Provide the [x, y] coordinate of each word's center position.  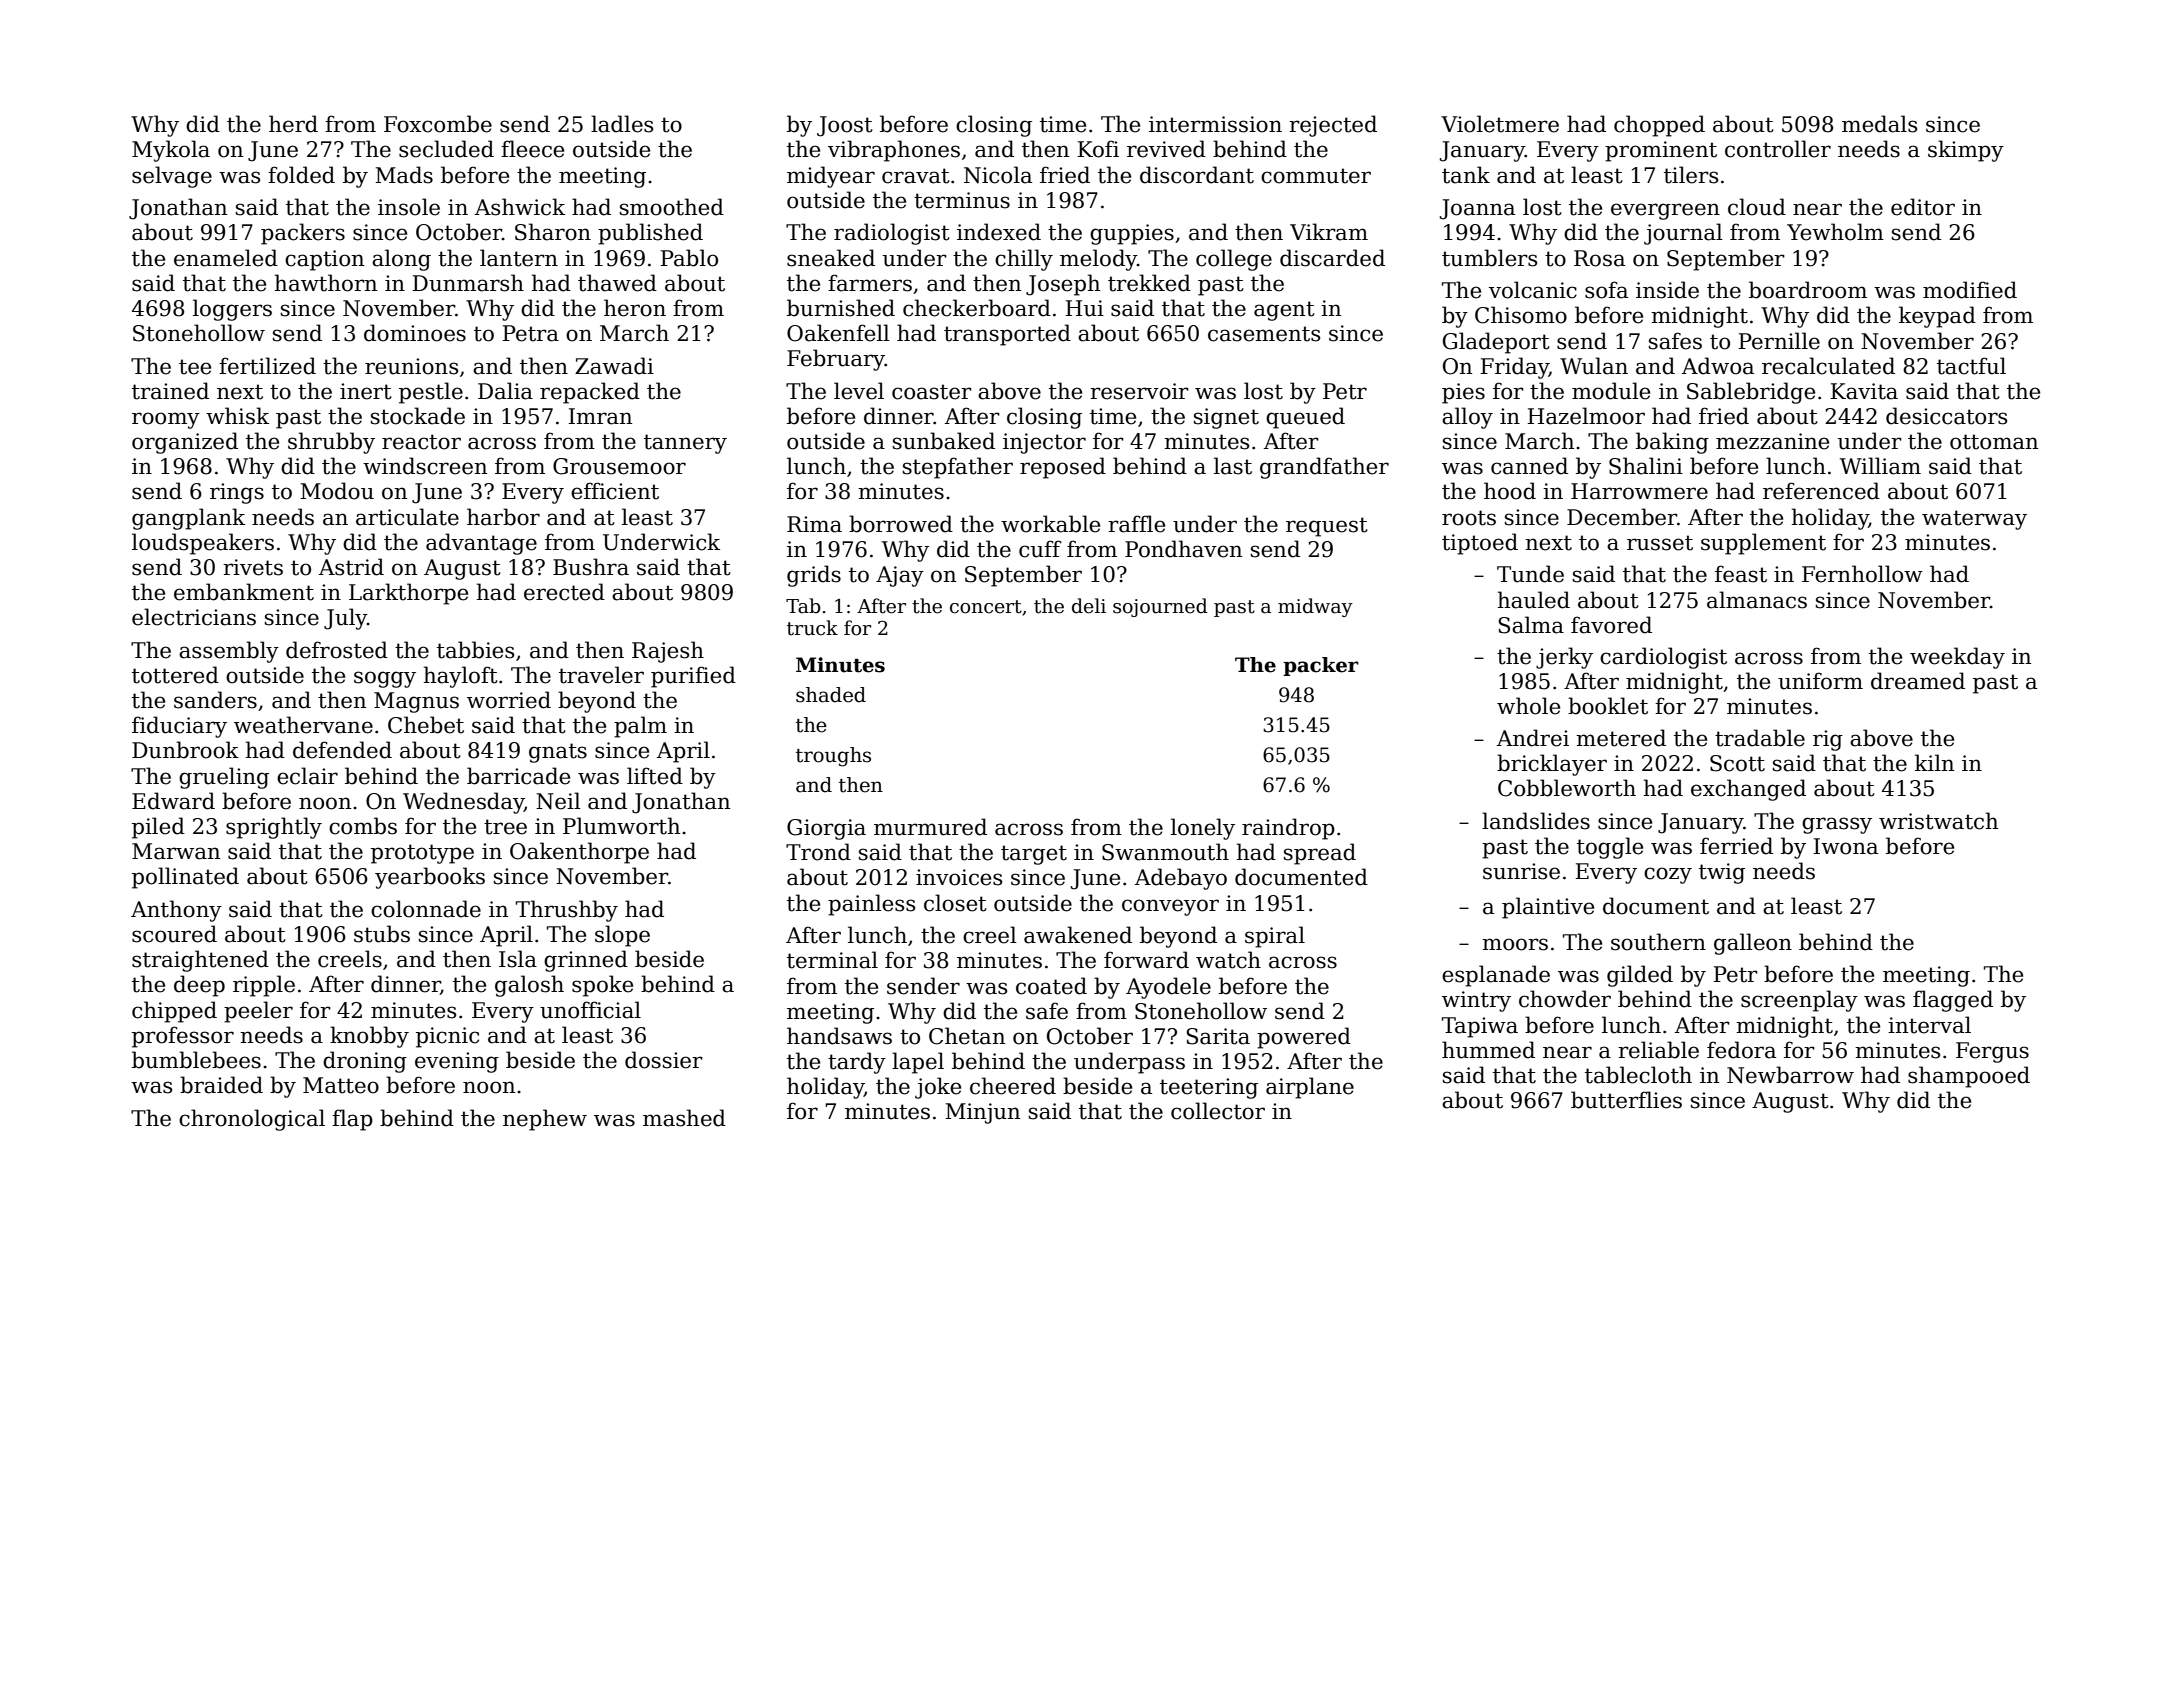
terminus [962, 200]
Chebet [426, 725]
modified [1970, 290]
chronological [252, 1120]
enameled [226, 258]
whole [1528, 706]
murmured [930, 827]
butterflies [1626, 1100]
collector [1218, 1111]
